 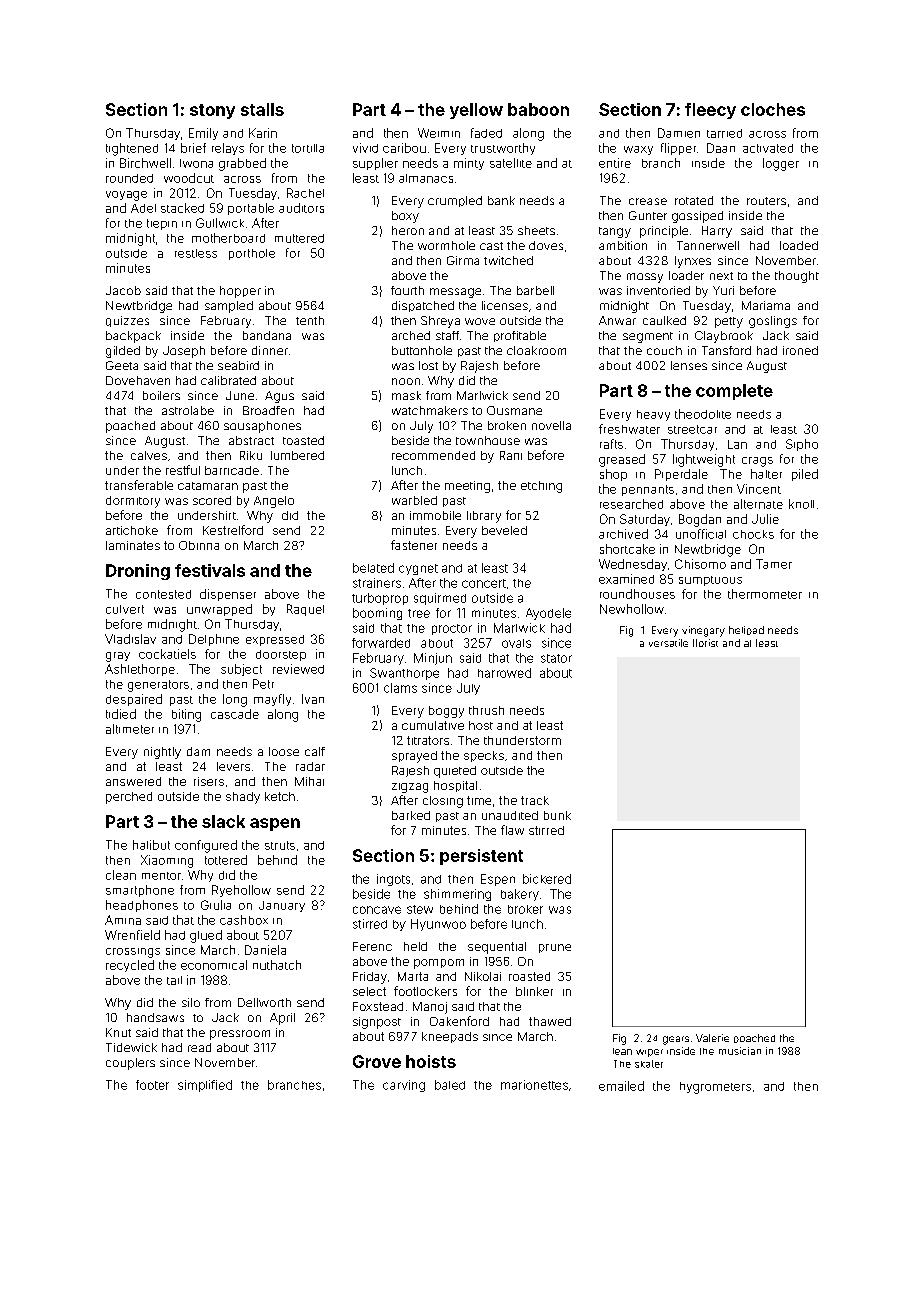 I want to click on Lan, so click(x=737, y=444).
